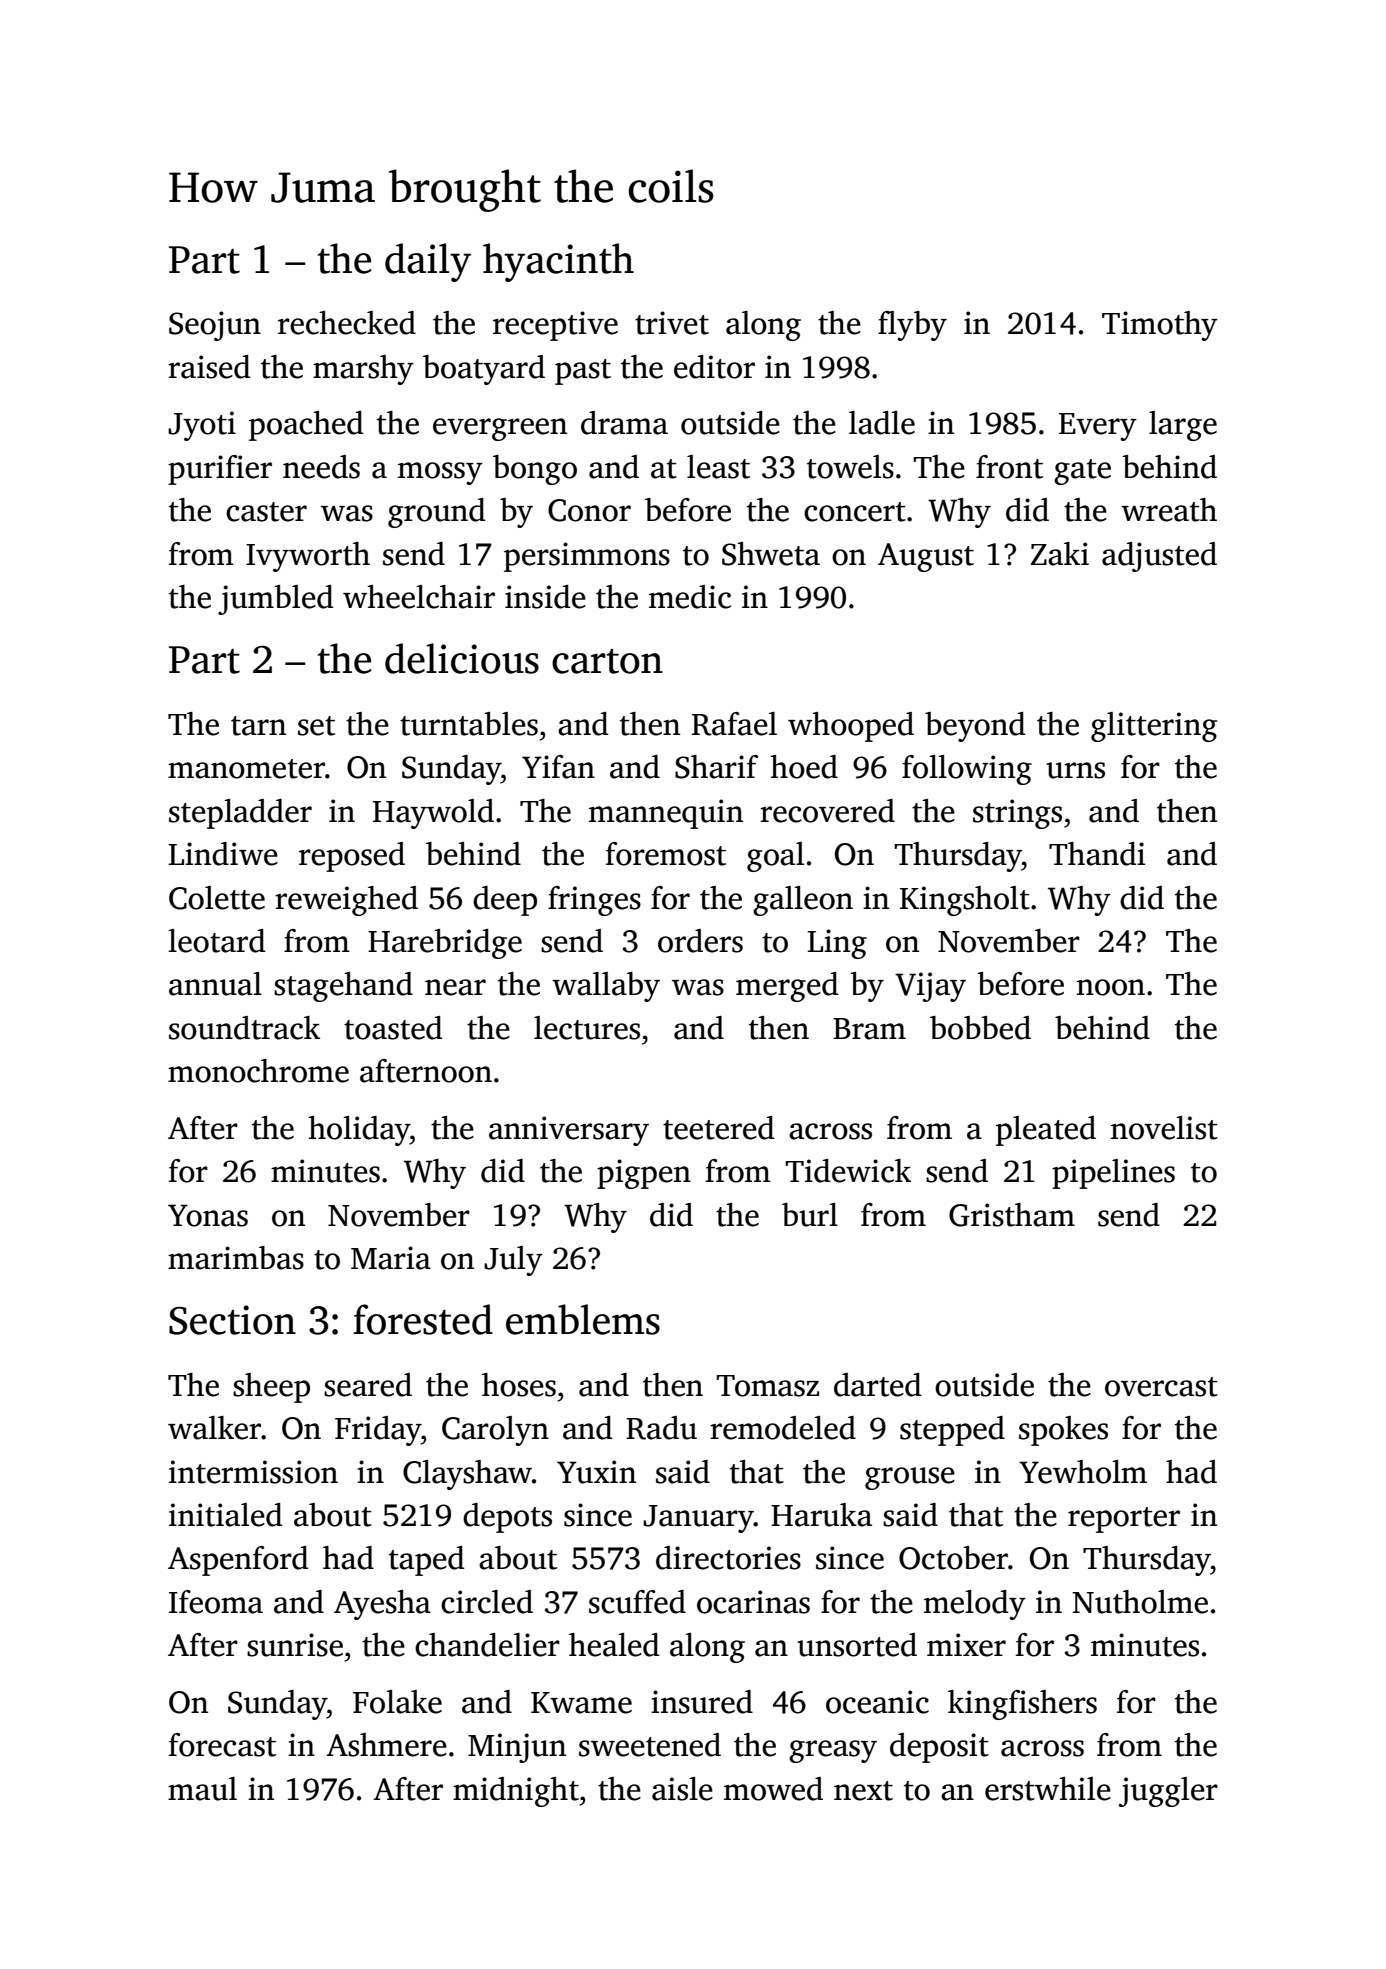 This document has width=1386, height=1969. Describe the element at coordinates (1164, 1128) in the document. I see `novelist` at that location.
